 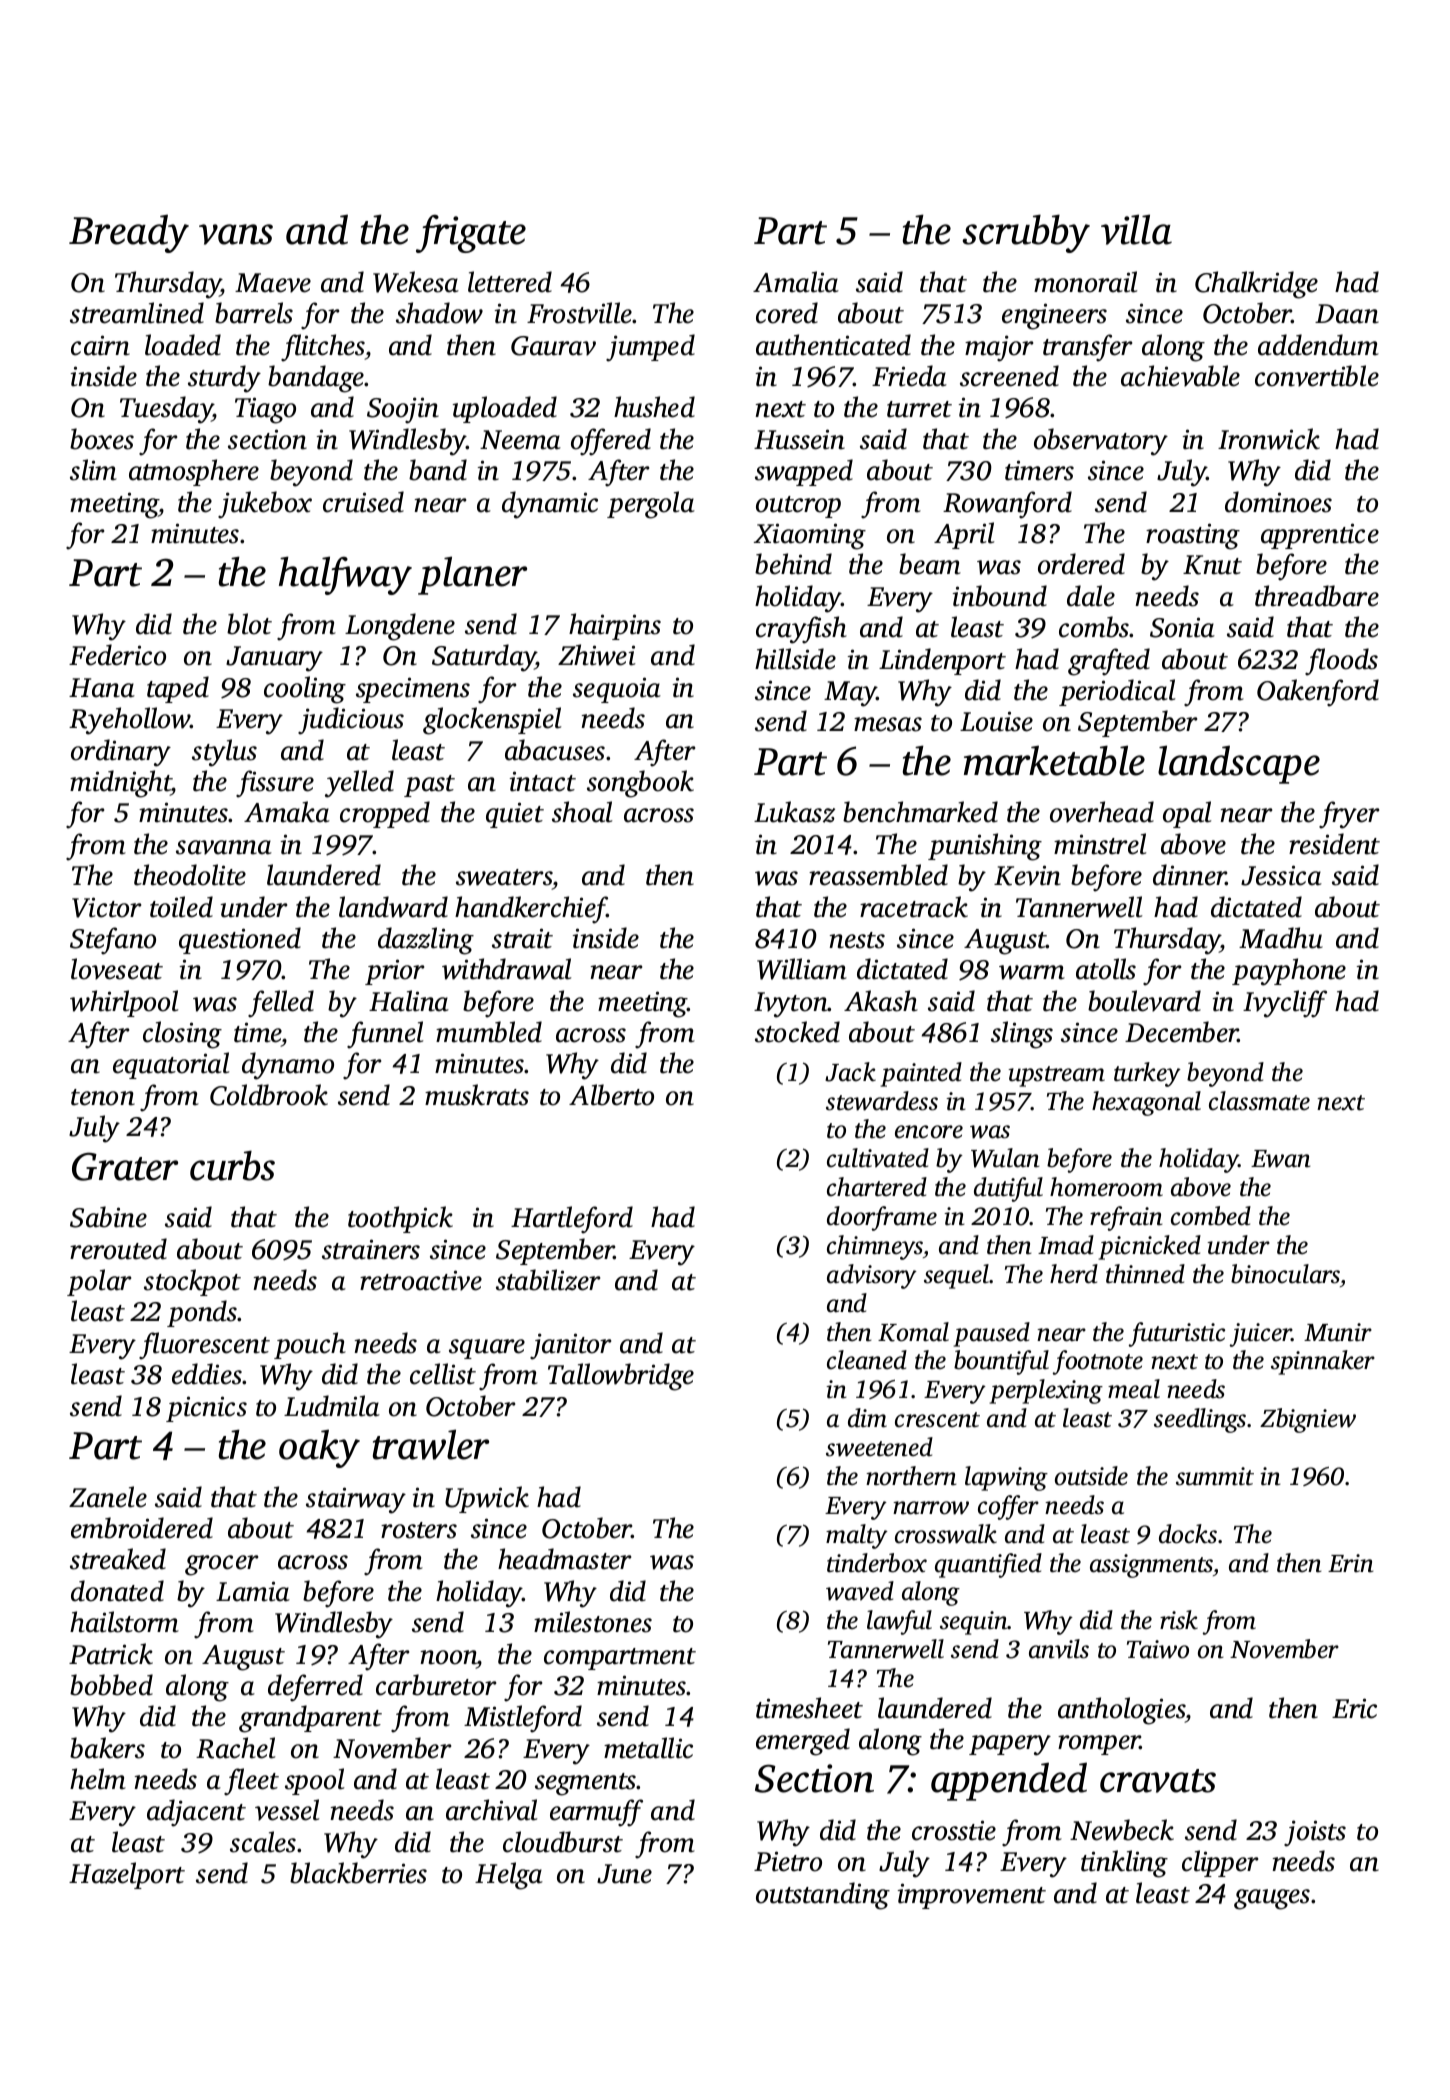 I want to click on Tuesday, so click(x=166, y=410).
